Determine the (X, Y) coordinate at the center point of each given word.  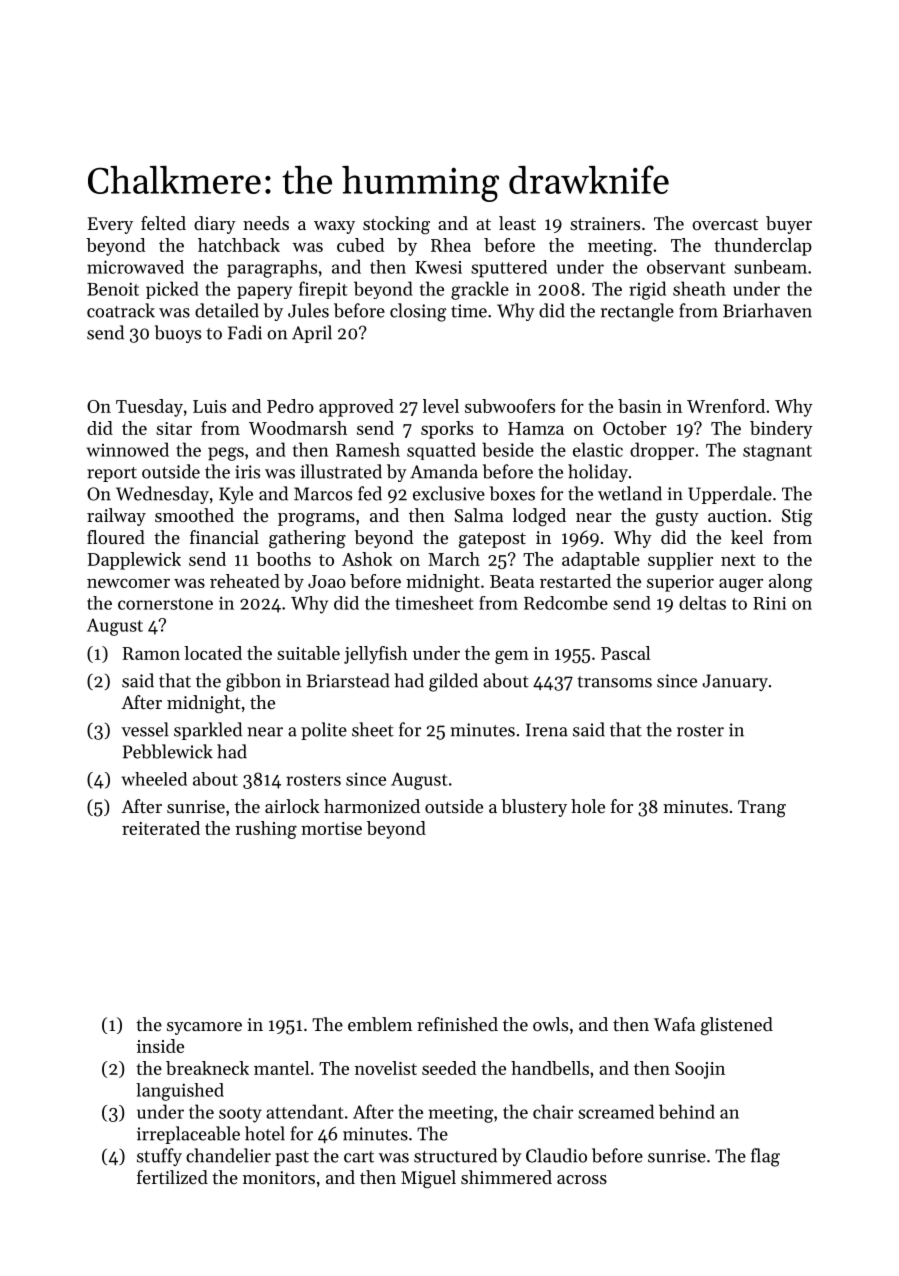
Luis (209, 406)
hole (588, 806)
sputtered (509, 269)
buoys (178, 334)
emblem (380, 1024)
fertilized (172, 1177)
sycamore (204, 1028)
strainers (605, 223)
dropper (662, 451)
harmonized (372, 806)
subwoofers (510, 406)
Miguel (428, 1179)
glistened (737, 1026)
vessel (145, 729)
